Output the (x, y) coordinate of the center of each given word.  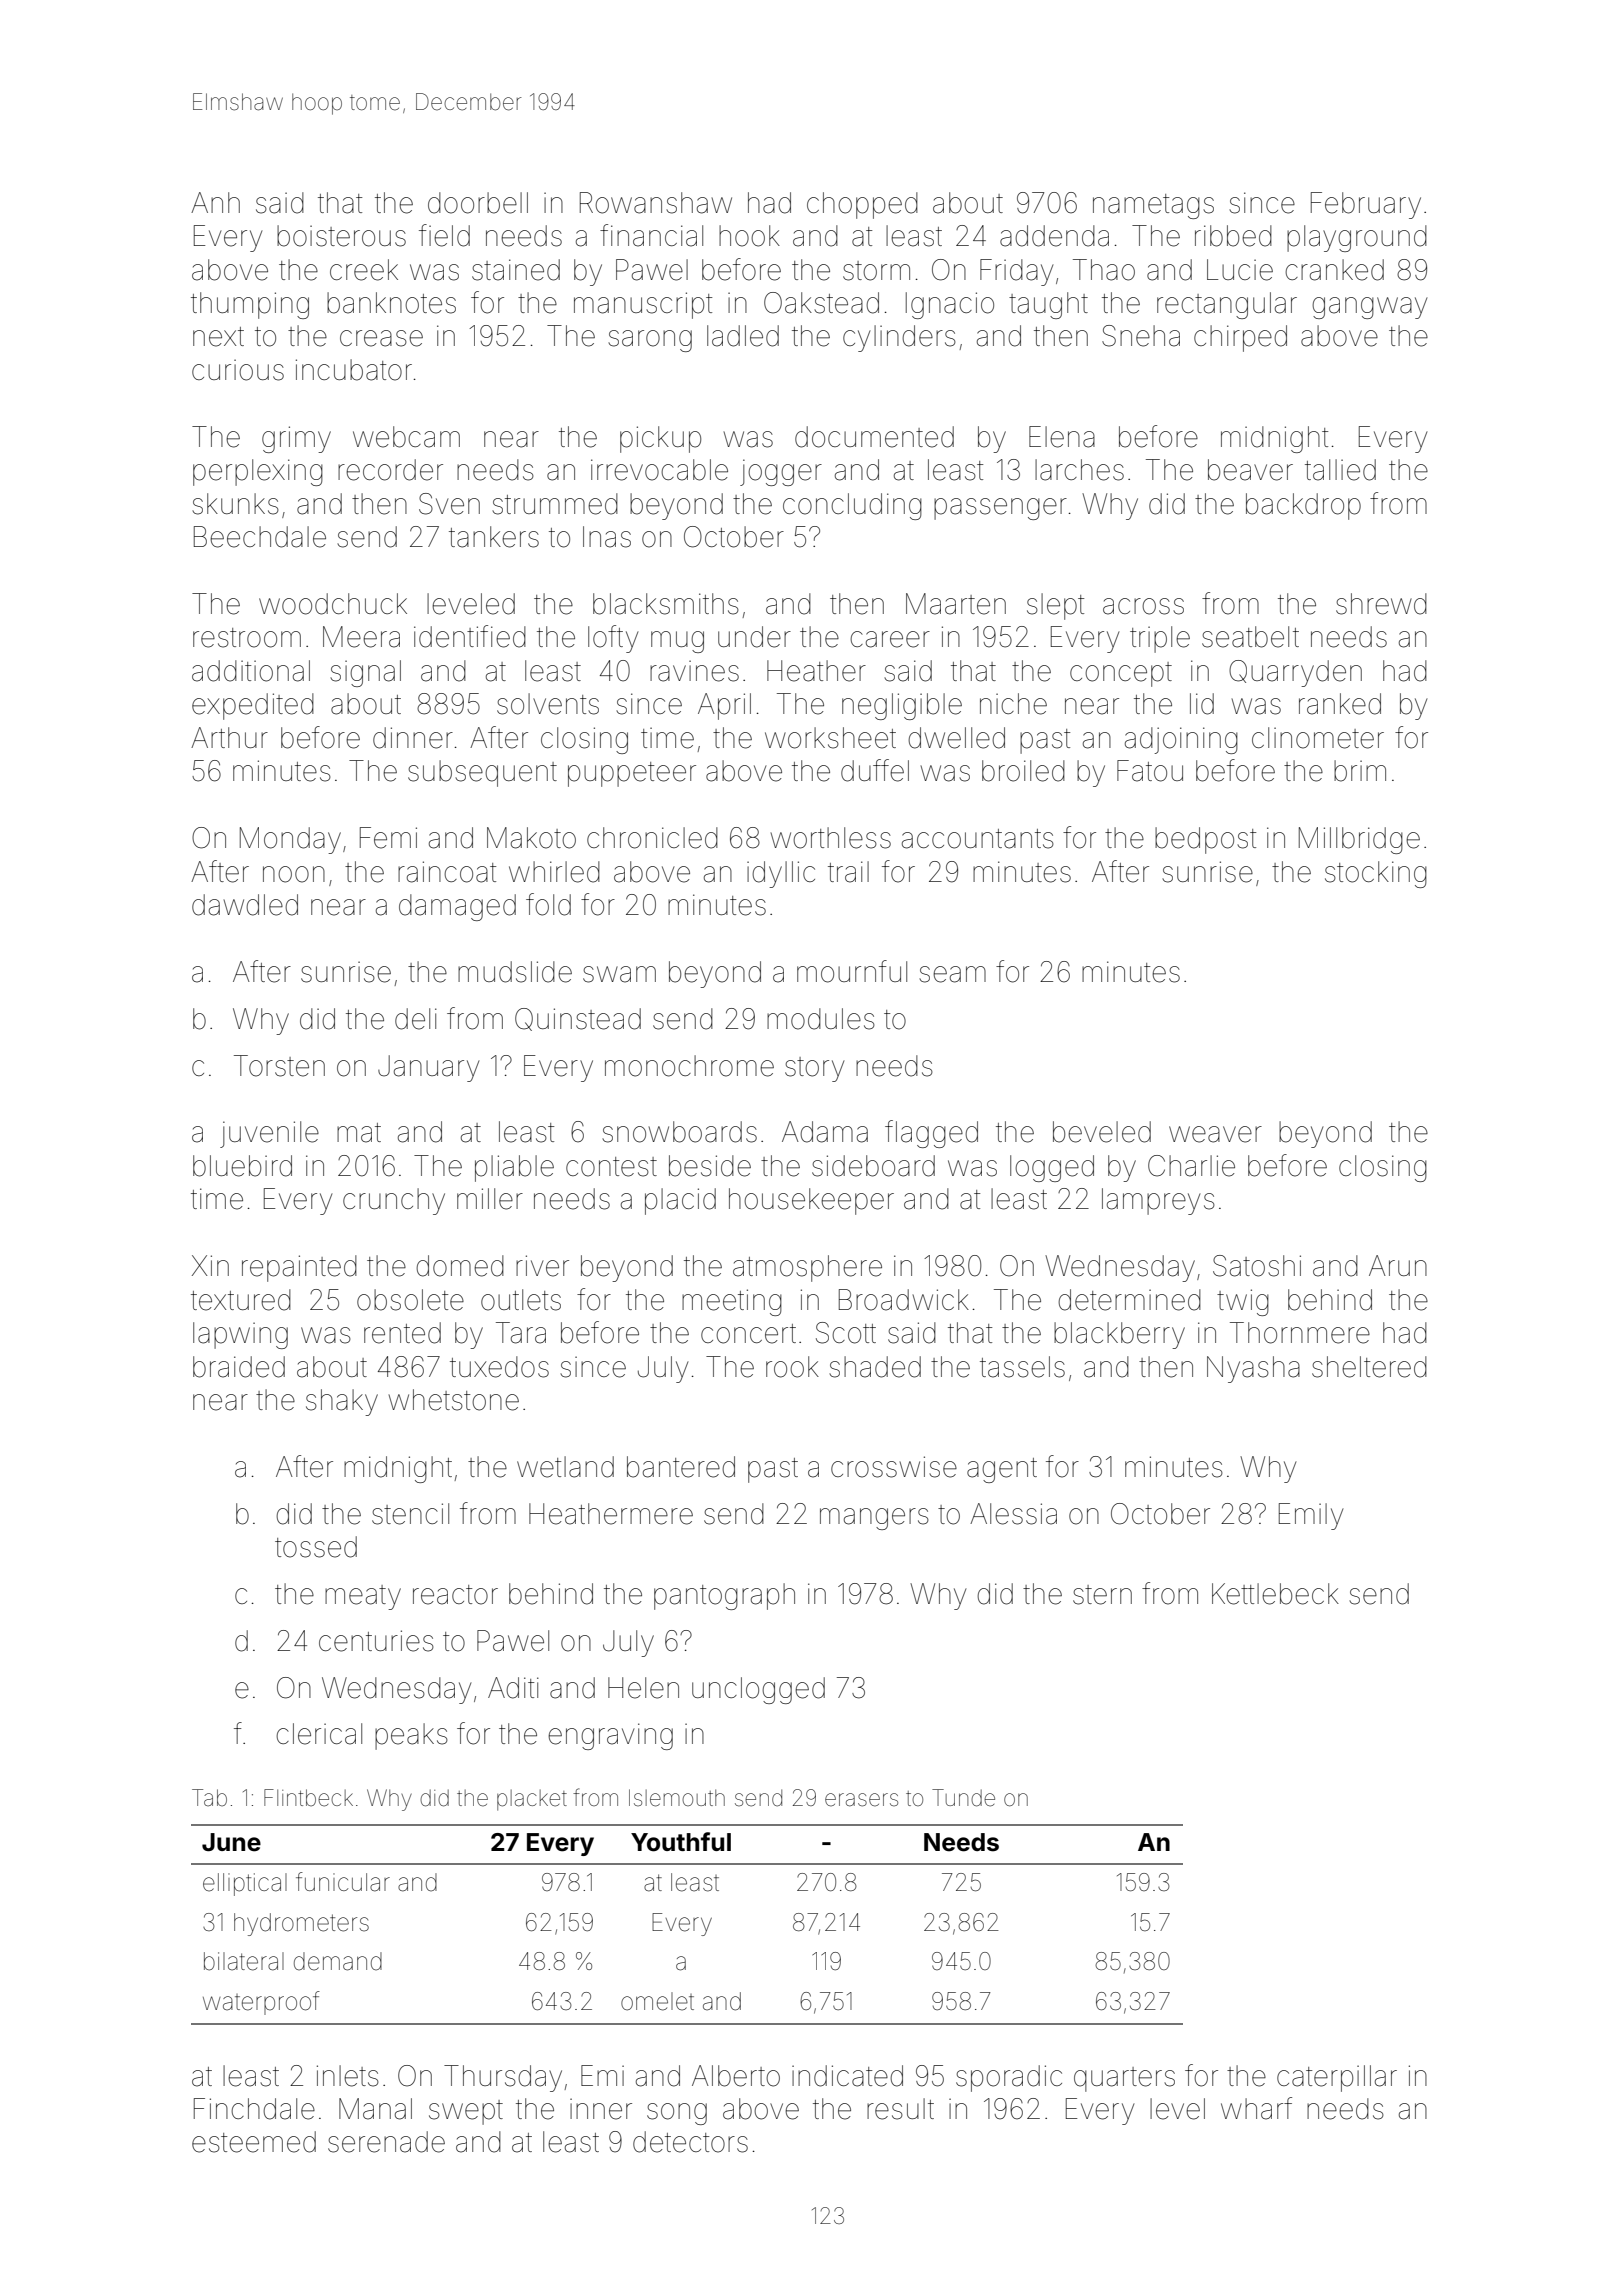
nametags (1153, 206)
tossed (316, 1547)
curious (238, 370)
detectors (690, 2142)
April (724, 706)
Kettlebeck (1275, 1594)
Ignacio (950, 305)
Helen (643, 1688)
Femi (388, 838)
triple (1160, 639)
